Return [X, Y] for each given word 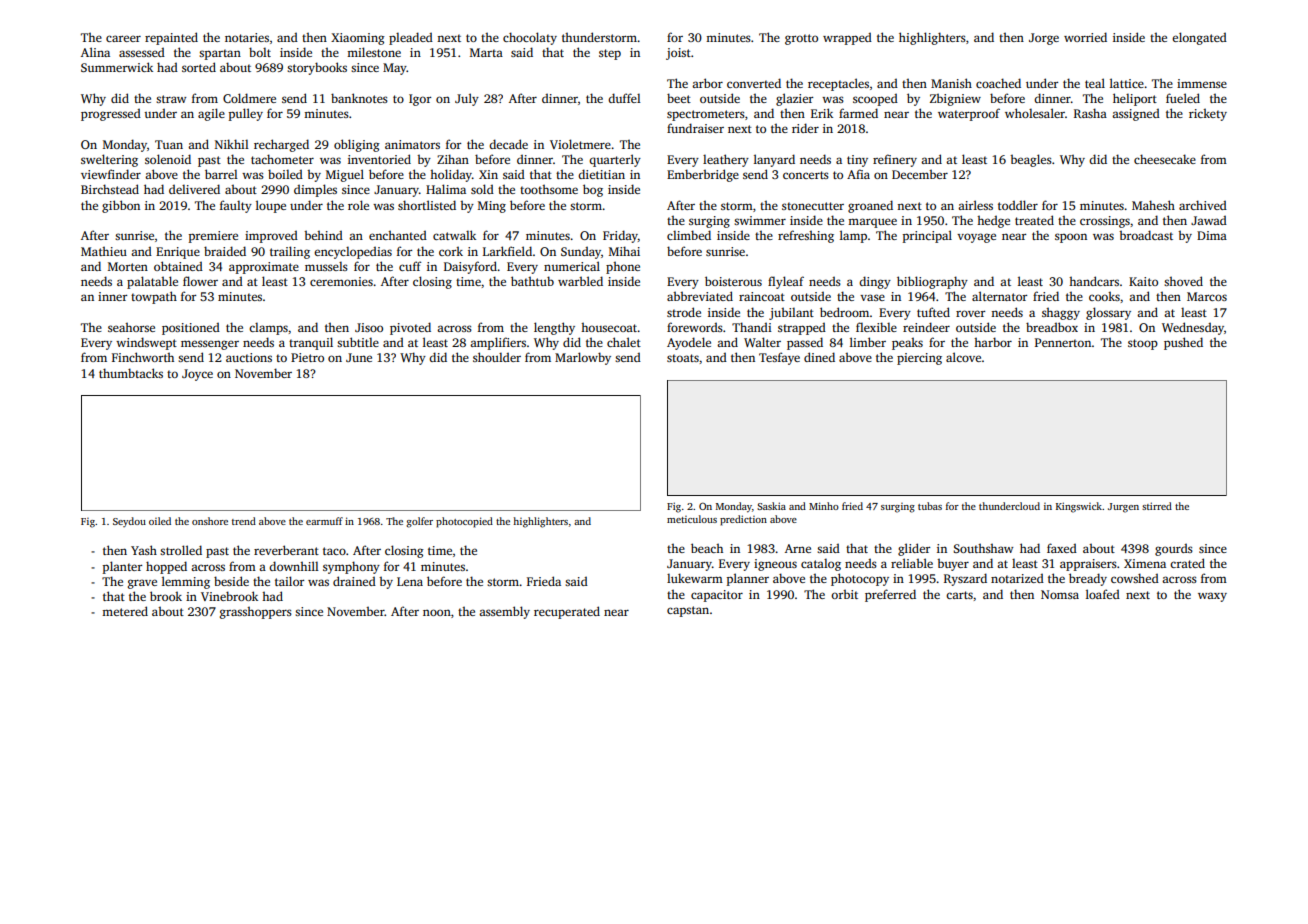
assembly [504, 612]
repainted [171, 38]
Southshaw [983, 548]
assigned [1136, 114]
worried [1085, 37]
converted [754, 83]
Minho [824, 506]
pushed [1183, 343]
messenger [210, 345]
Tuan [169, 144]
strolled [181, 550]
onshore [210, 521]
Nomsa [1060, 594]
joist [678, 54]
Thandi [752, 327]
